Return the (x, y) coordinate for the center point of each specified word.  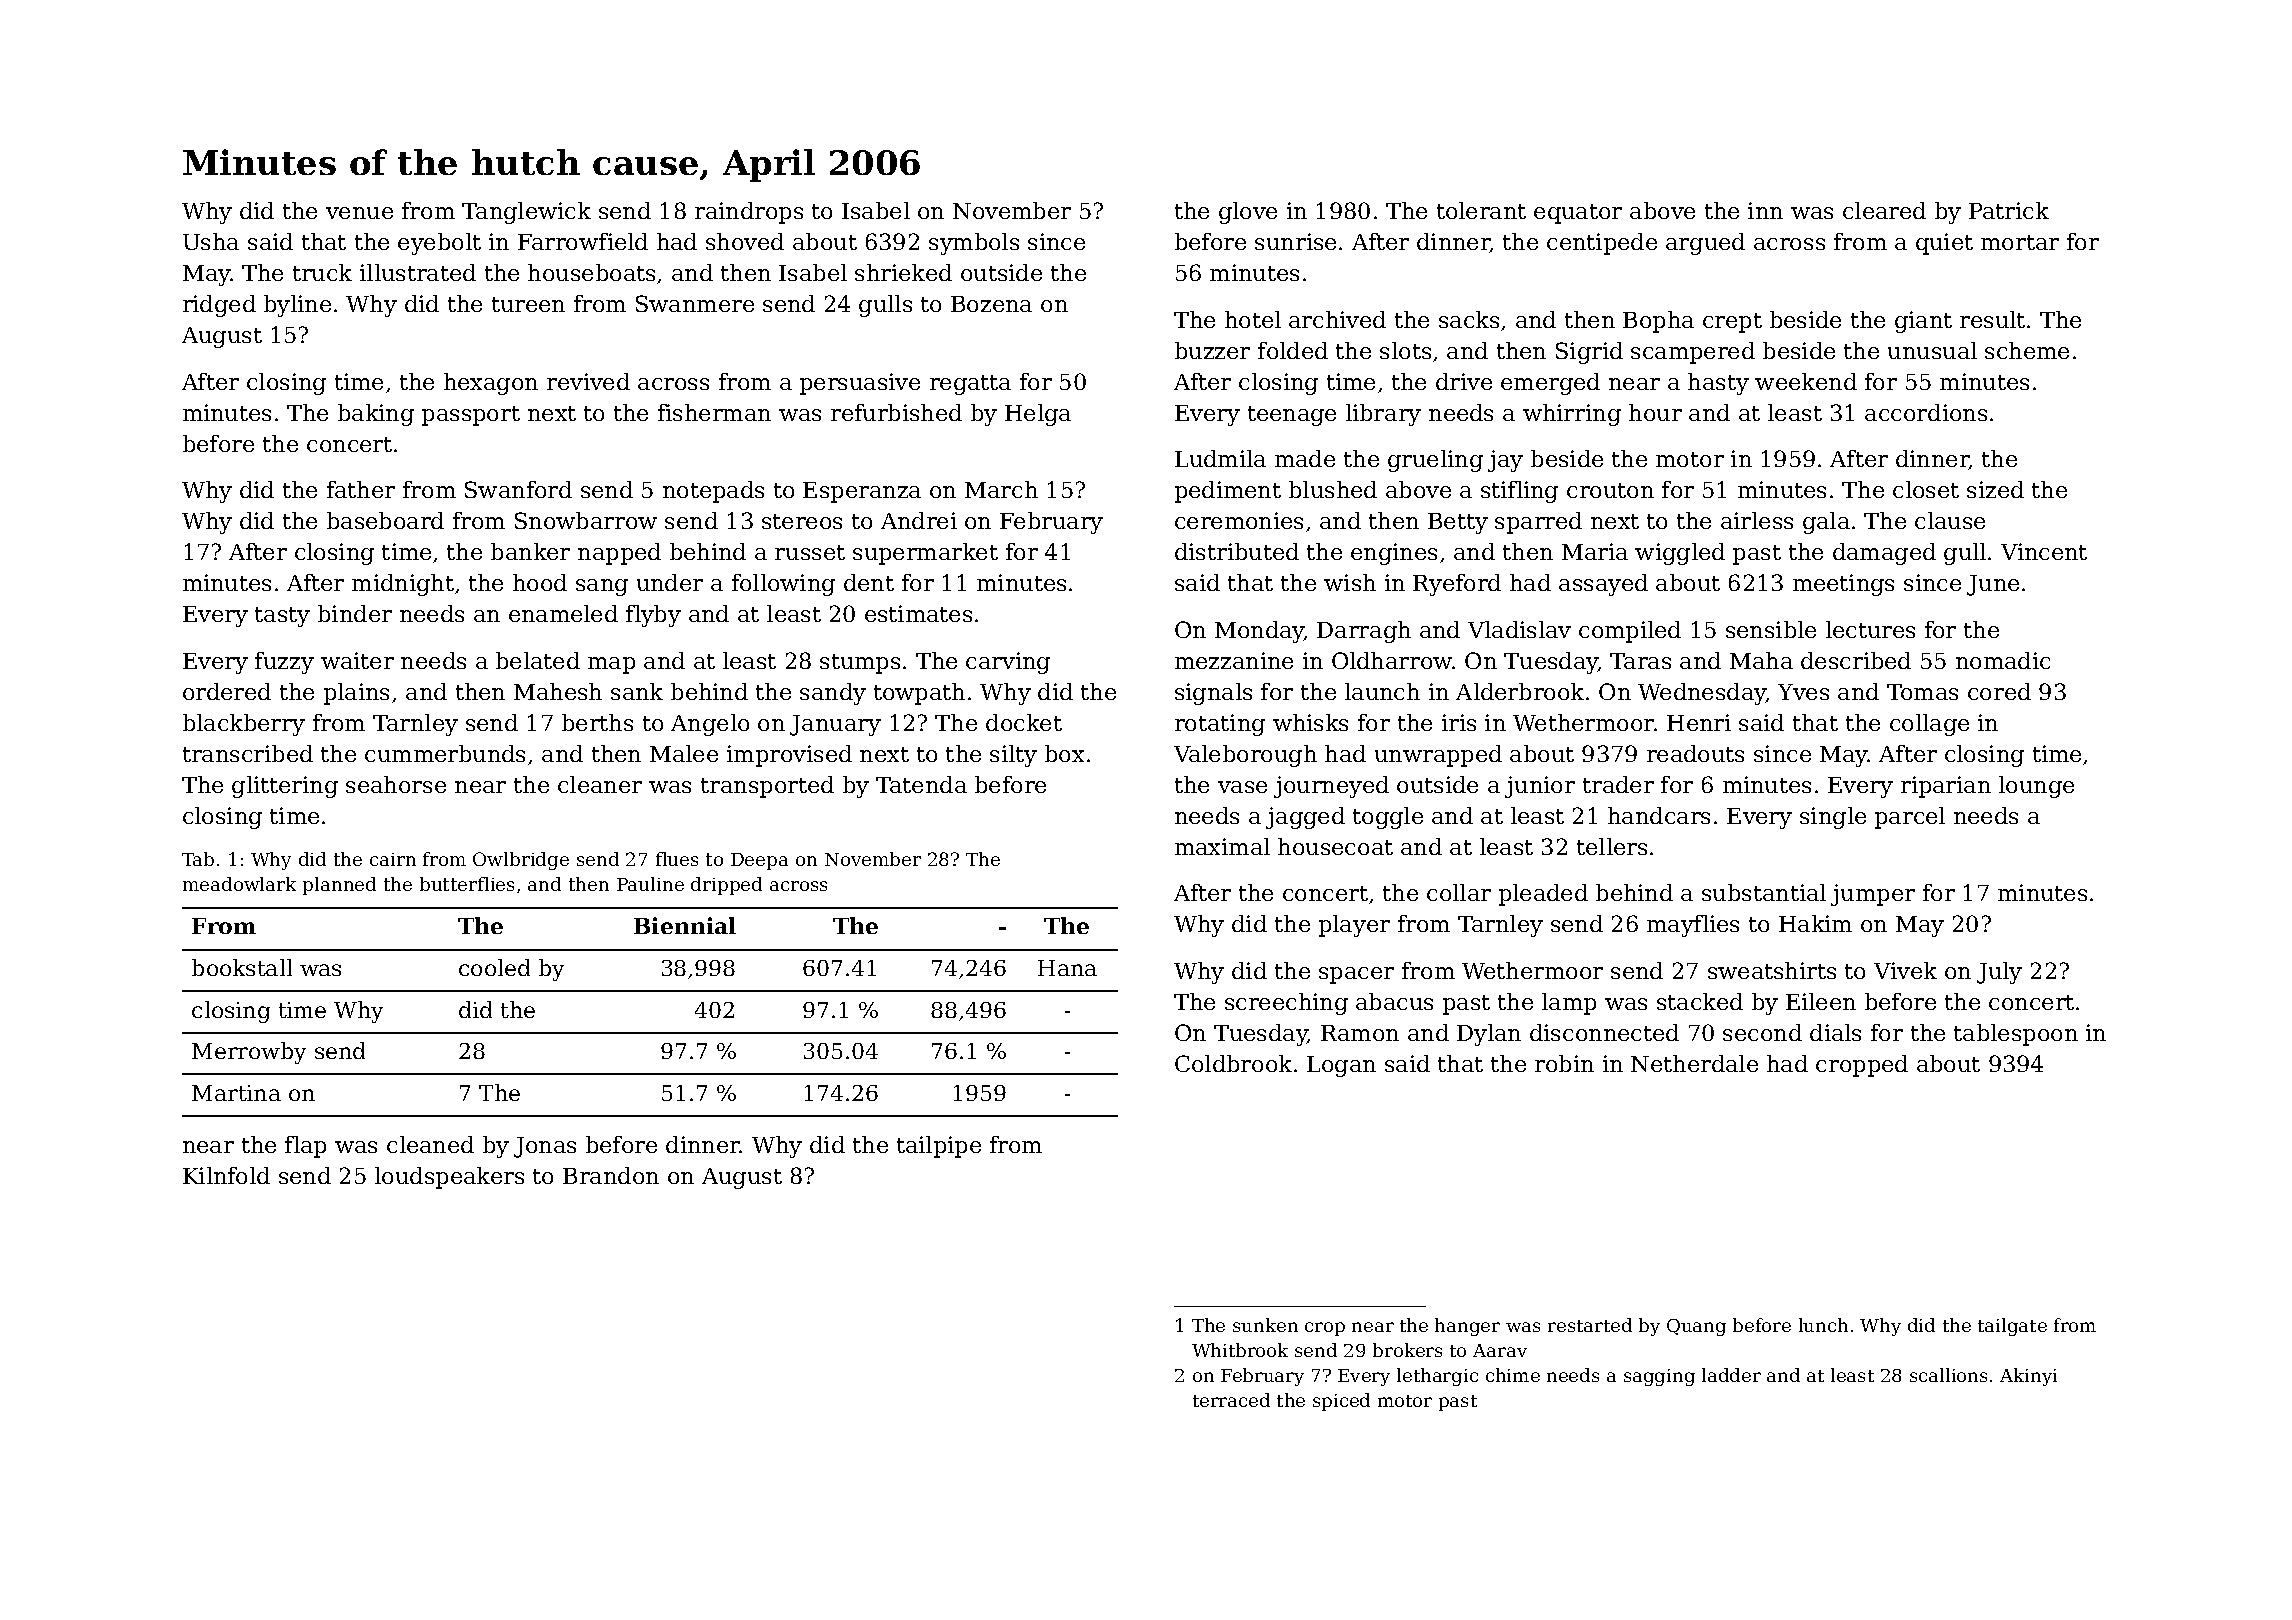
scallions (1948, 1375)
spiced (1341, 1402)
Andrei (919, 520)
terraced (1231, 1400)
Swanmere (695, 303)
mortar (2020, 242)
